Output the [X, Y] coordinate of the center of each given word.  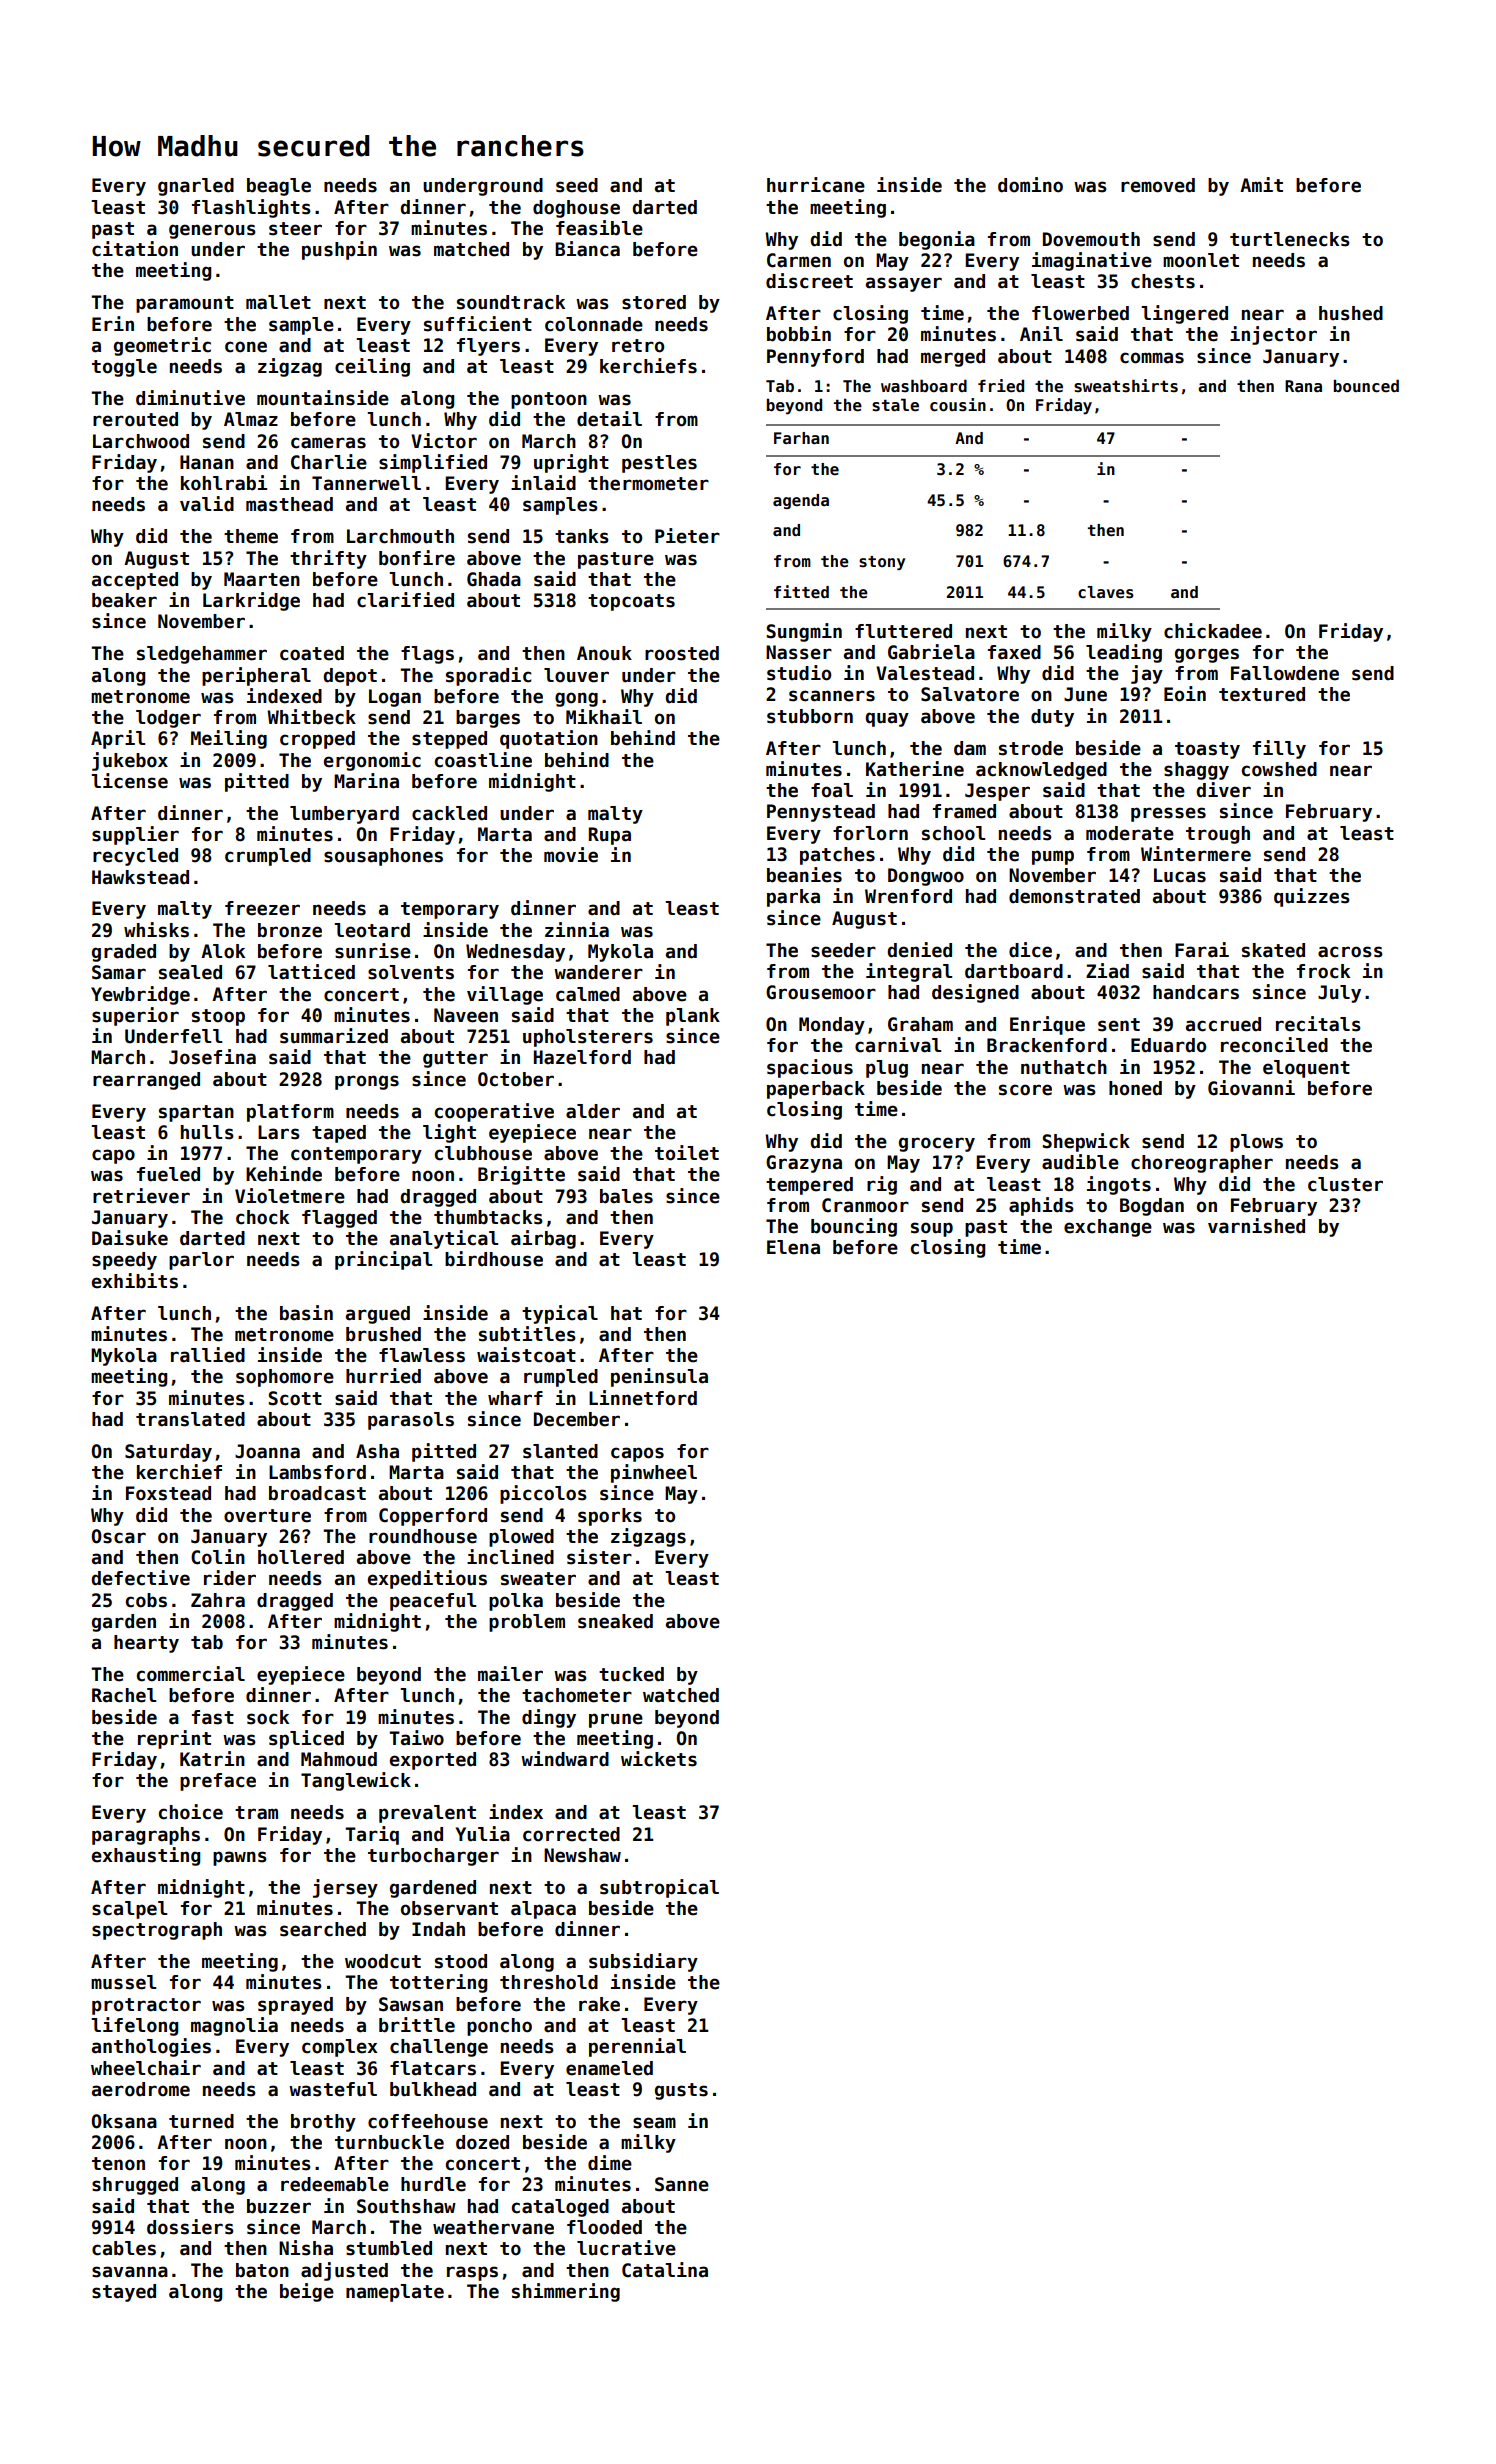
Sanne [682, 2184]
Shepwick [1086, 1142]
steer [295, 229]
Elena [793, 1247]
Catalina [665, 2270]
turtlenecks [1290, 239]
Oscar [119, 1536]
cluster [1345, 1184]
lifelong [134, 2026]
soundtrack [511, 302]
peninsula [659, 1377]
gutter [455, 1059]
